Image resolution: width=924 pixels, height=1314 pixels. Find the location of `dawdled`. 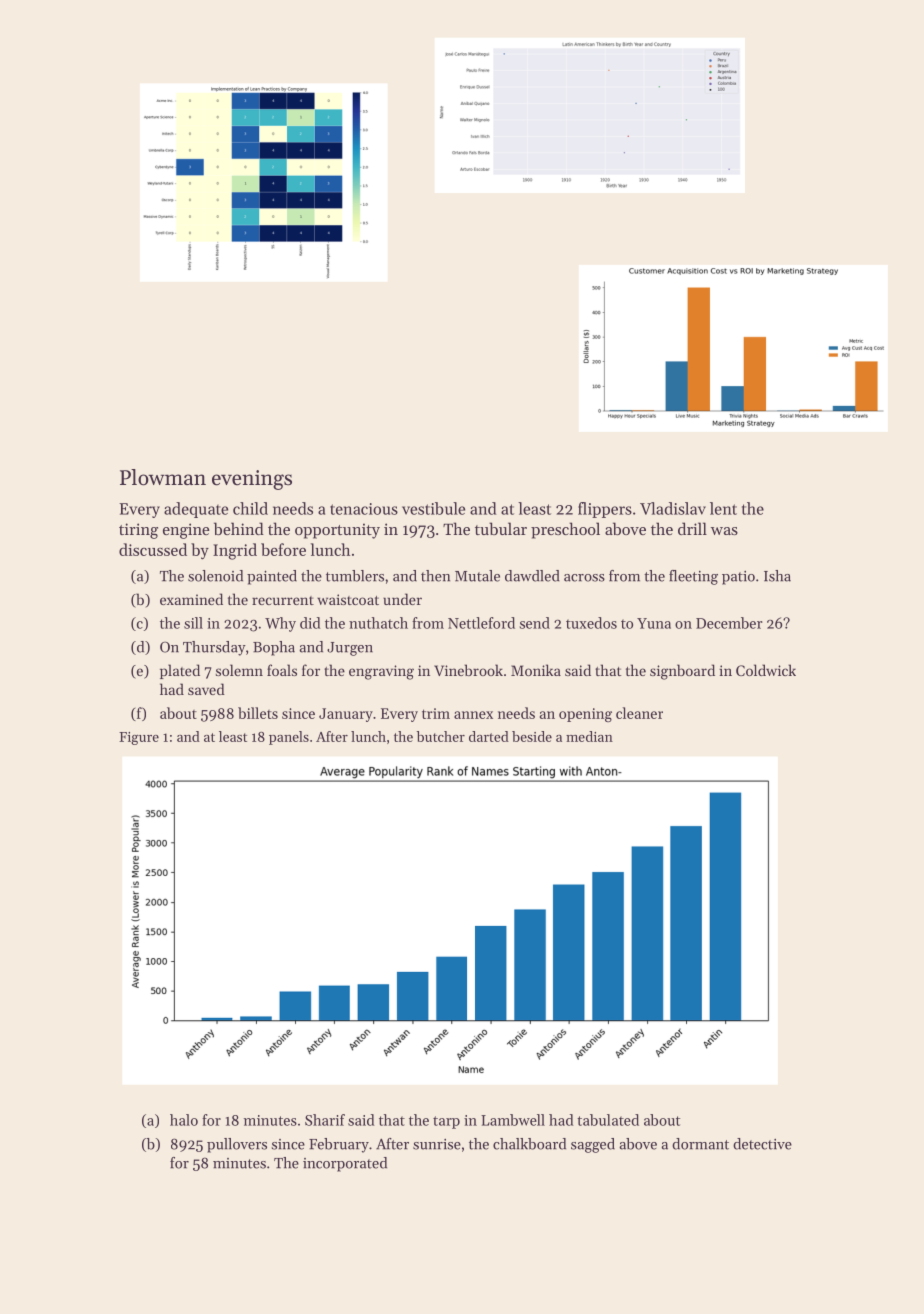

dawdled is located at coordinates (532, 576).
